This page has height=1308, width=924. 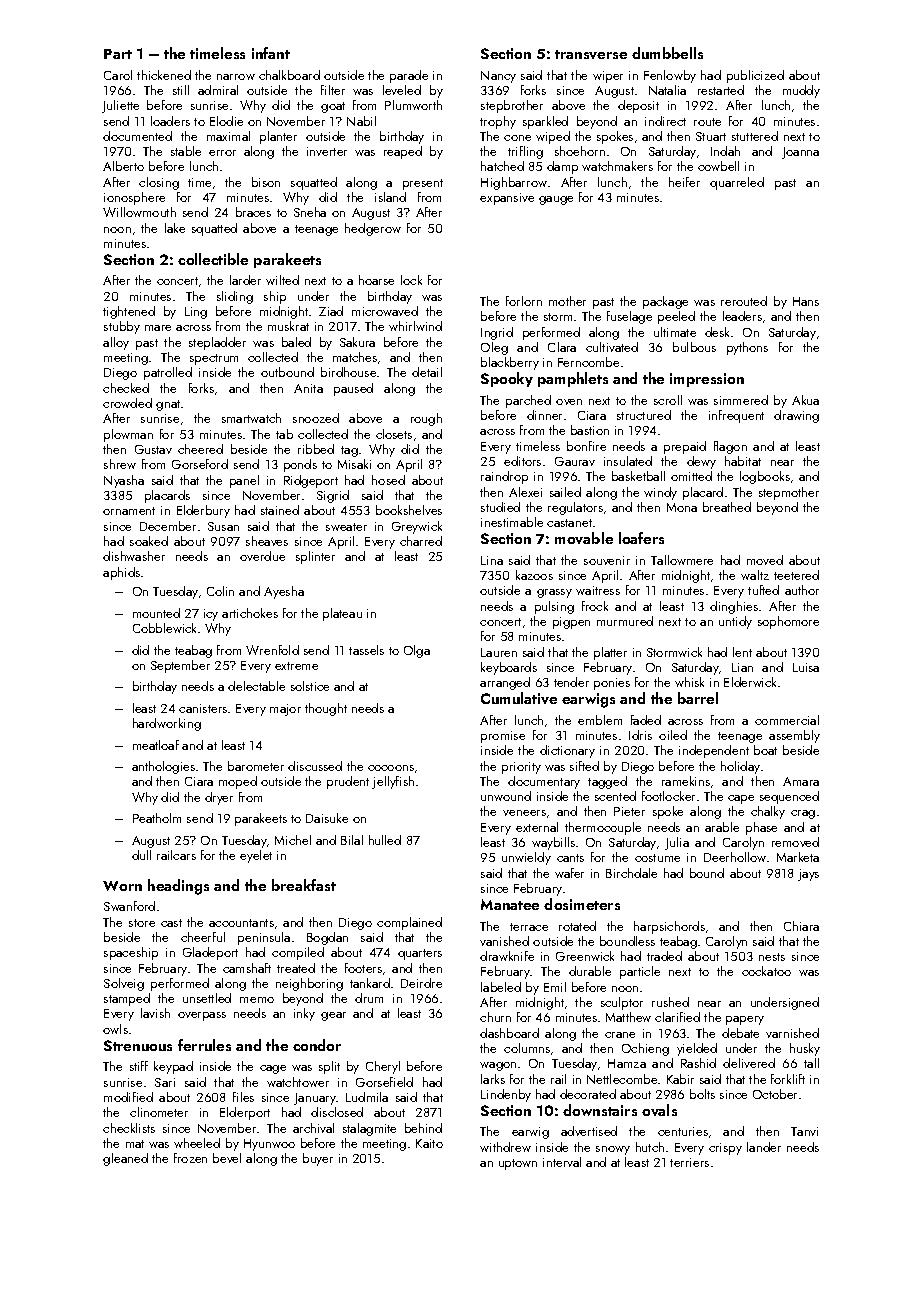 What do you see at coordinates (689, 682) in the page?
I see `whisk` at bounding box center [689, 682].
